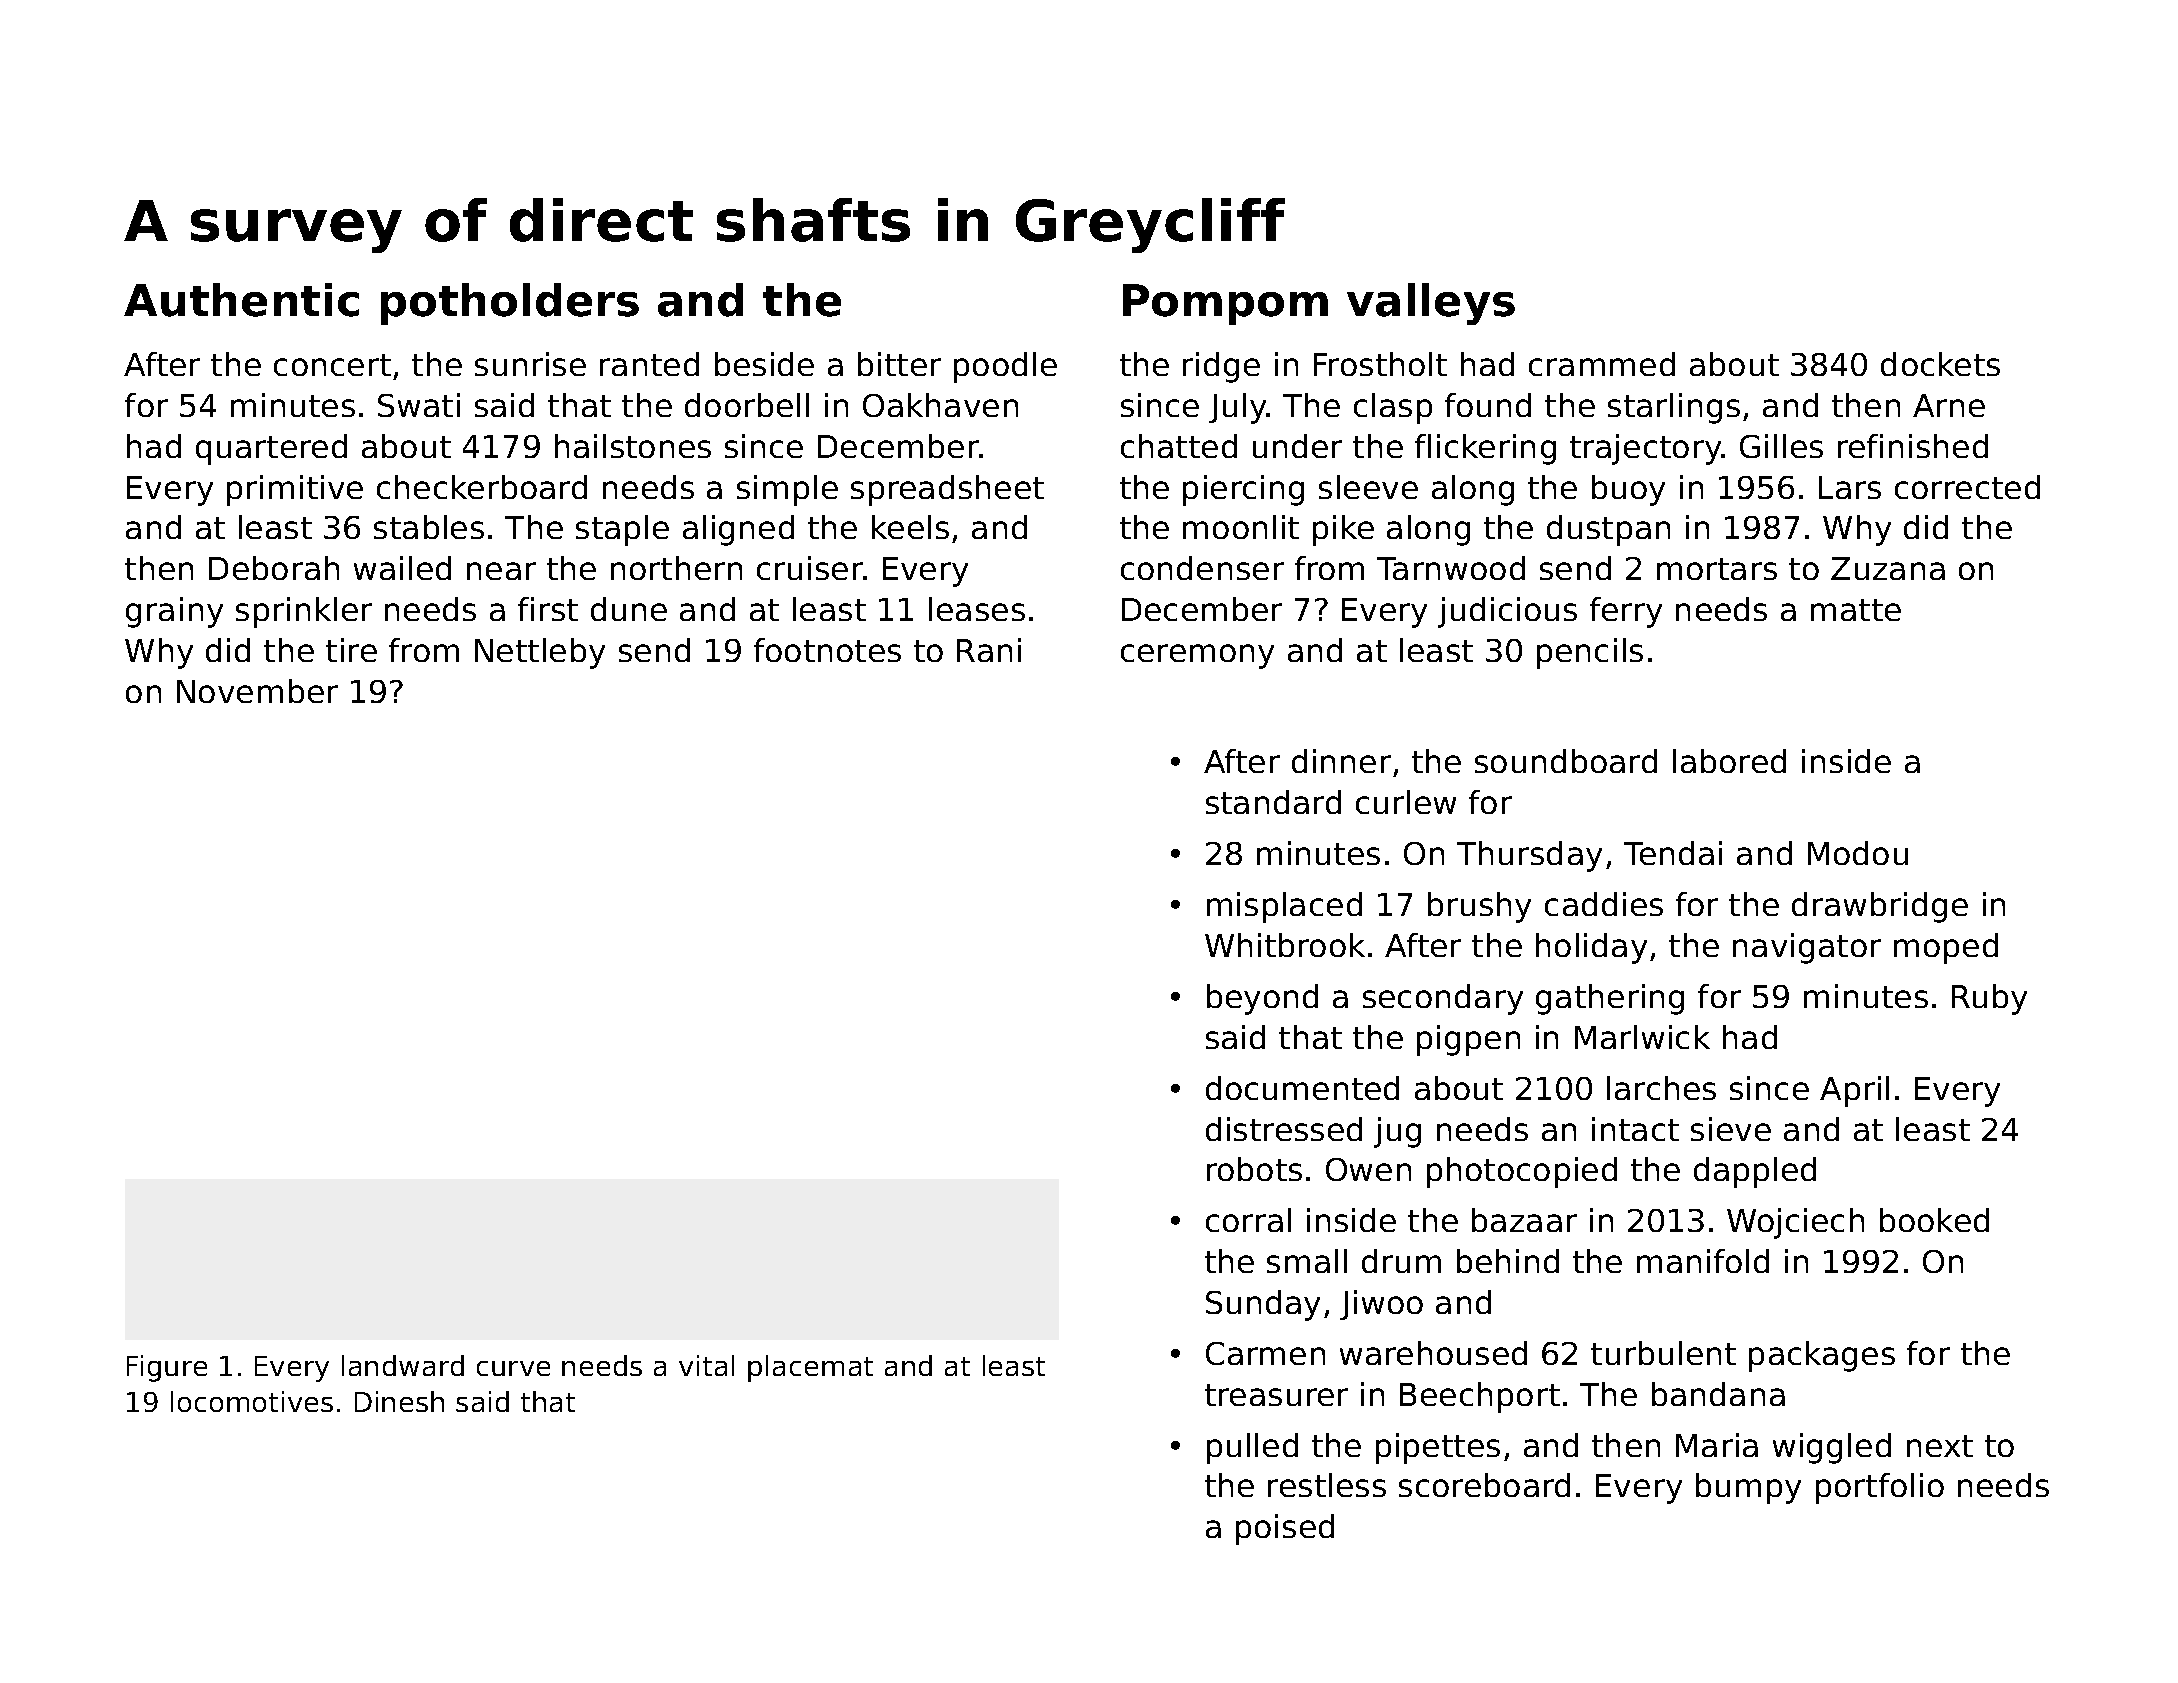 This image has width=2178, height=1683. What do you see at coordinates (1285, 945) in the image?
I see `Whitbrook` at bounding box center [1285, 945].
